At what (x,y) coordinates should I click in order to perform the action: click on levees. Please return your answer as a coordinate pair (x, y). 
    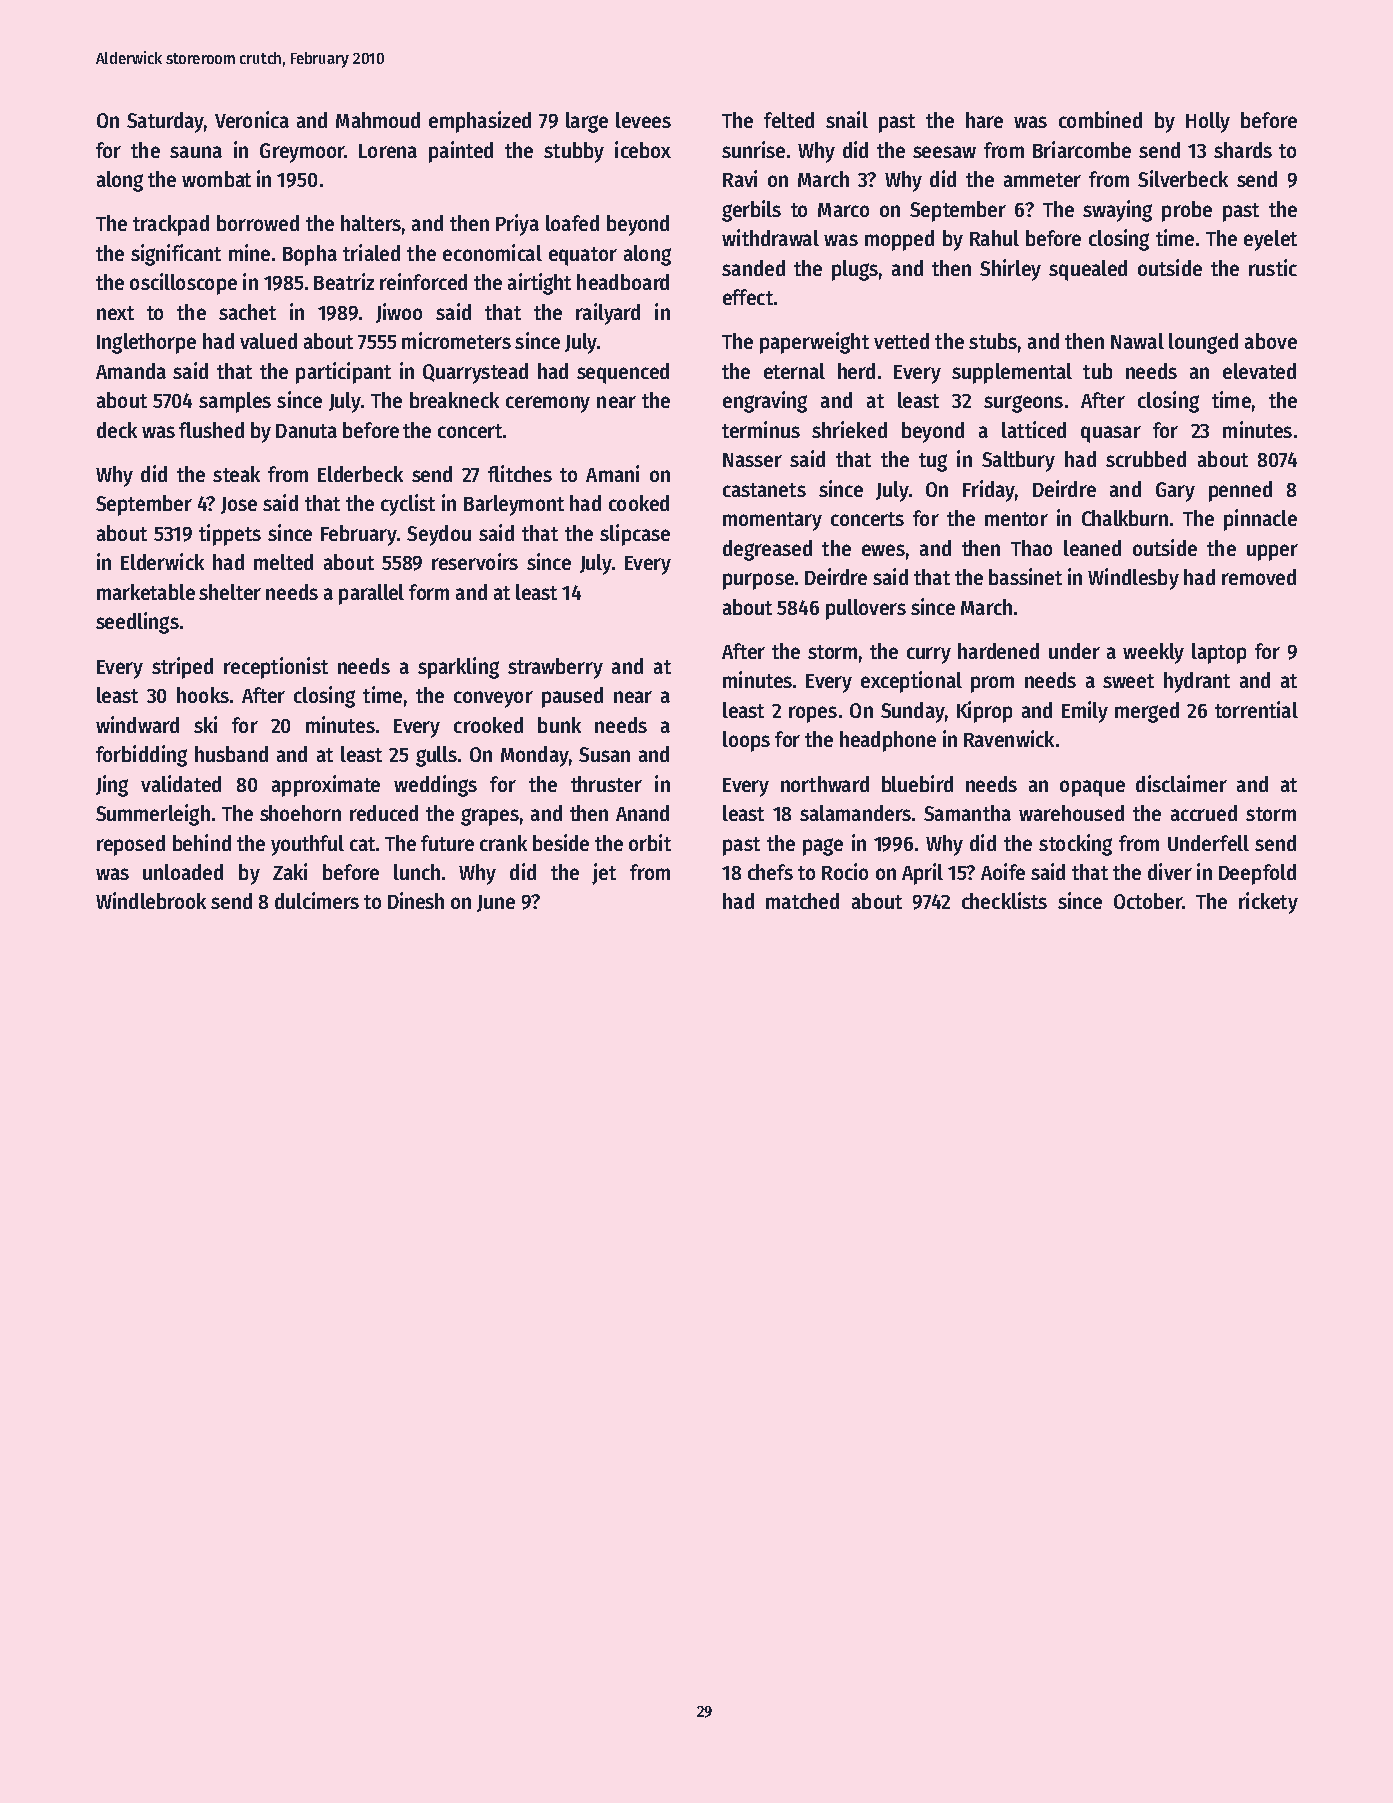
    Looking at the image, I should click on (643, 120).
